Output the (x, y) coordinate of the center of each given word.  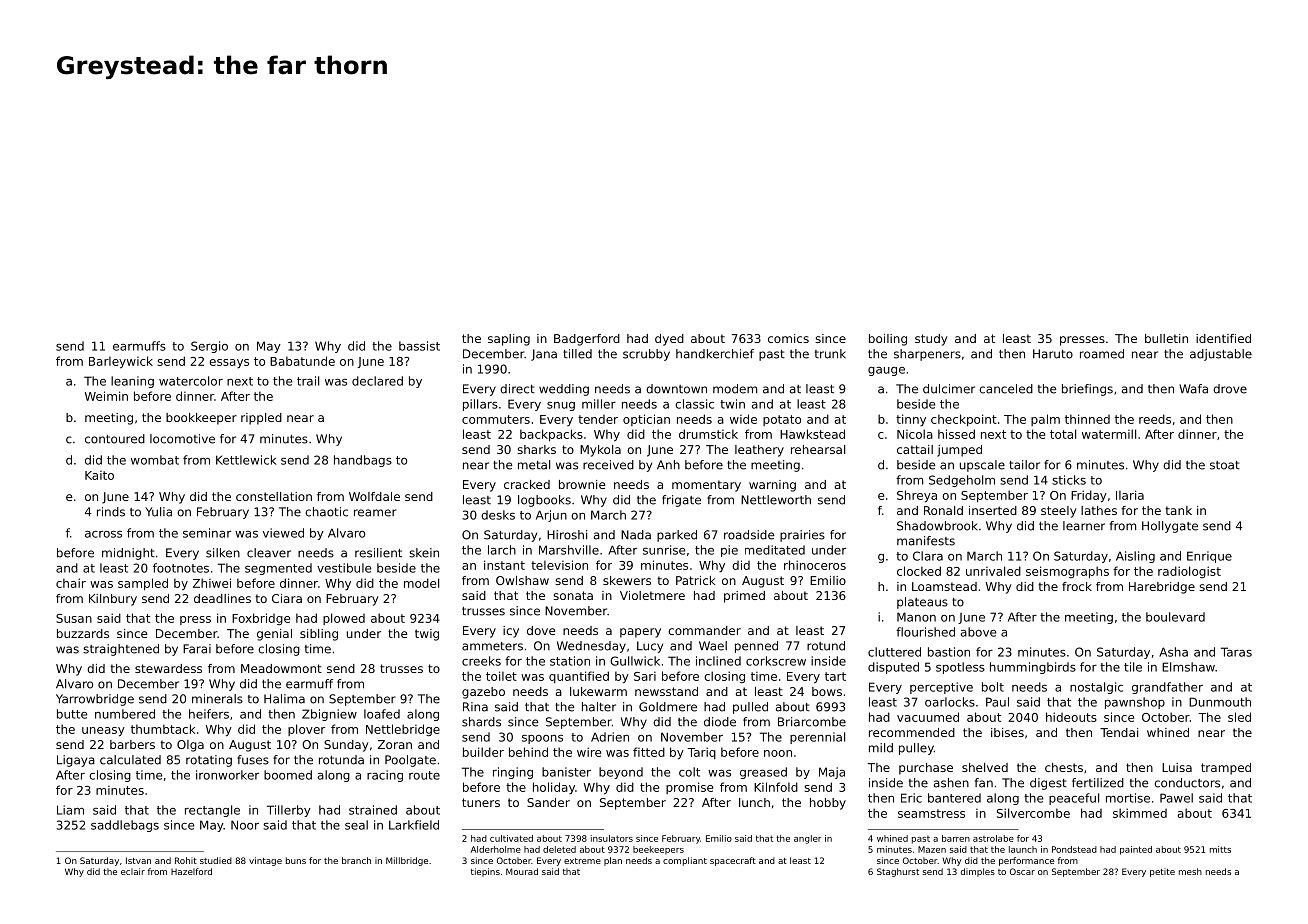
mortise (1128, 798)
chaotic (326, 512)
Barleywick (121, 362)
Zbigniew (329, 715)
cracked (527, 484)
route (424, 775)
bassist (419, 346)
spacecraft (733, 861)
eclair (133, 871)
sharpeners (927, 355)
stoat (1225, 465)
